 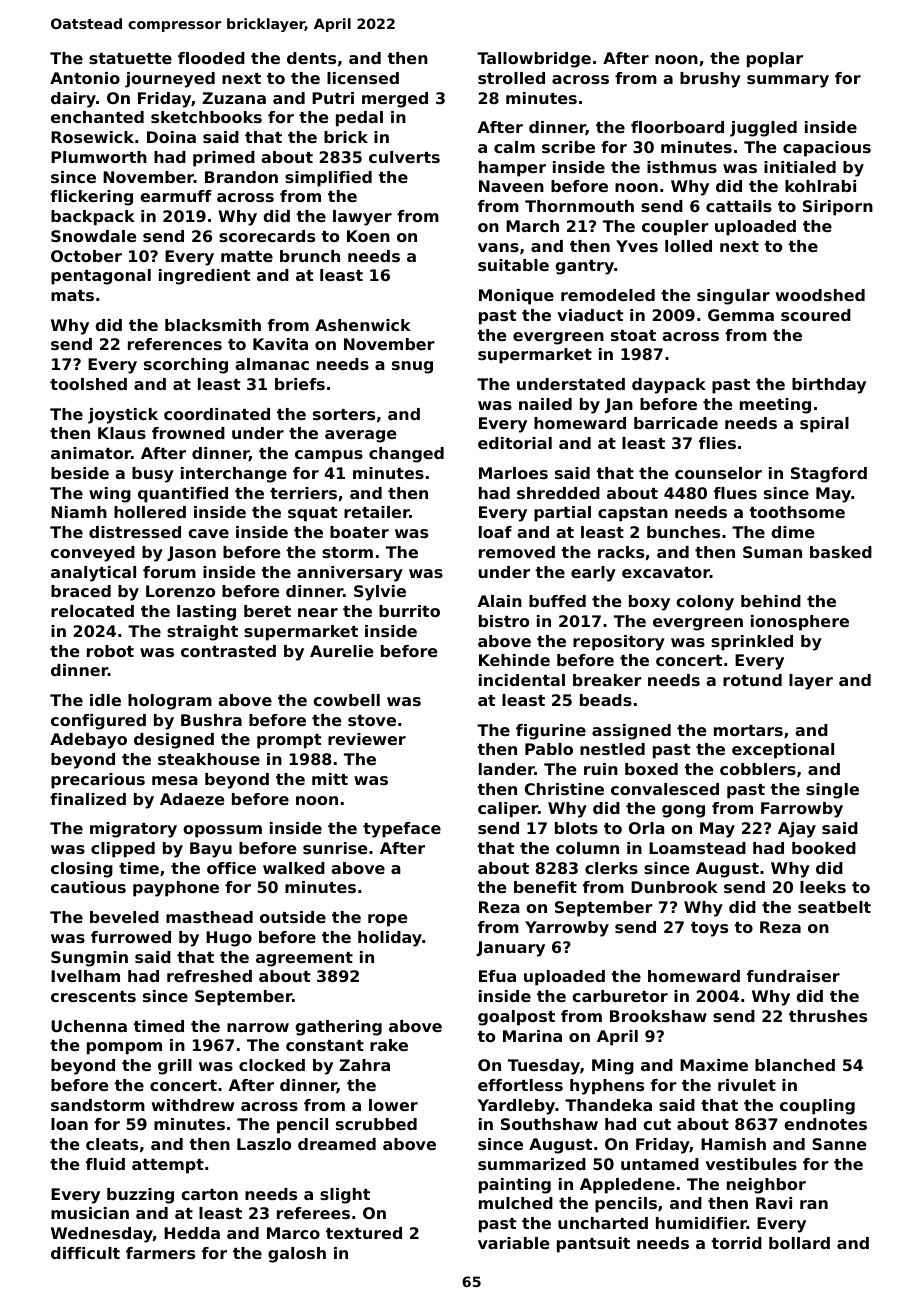 What do you see at coordinates (514, 147) in the document?
I see `calm` at bounding box center [514, 147].
